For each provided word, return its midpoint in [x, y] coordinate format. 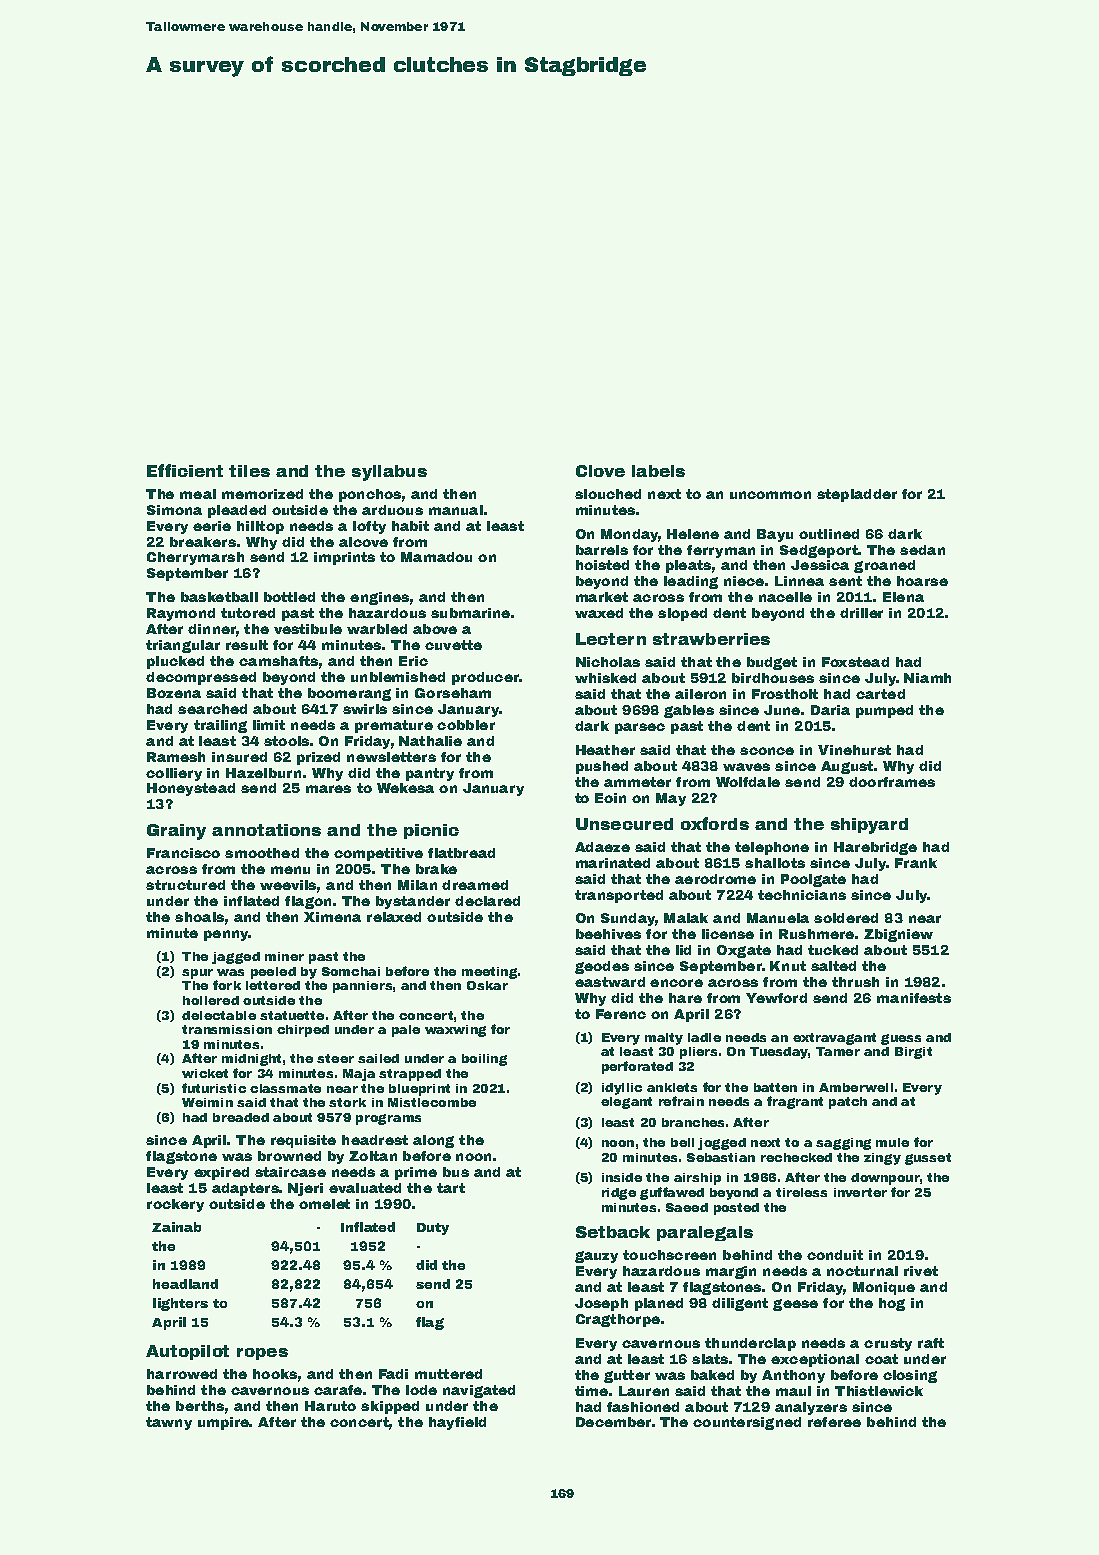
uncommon [770, 495]
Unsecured [624, 824]
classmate [285, 1088]
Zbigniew [898, 935]
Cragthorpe [618, 1320]
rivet [921, 1271]
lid [683, 950]
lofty [369, 527]
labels [658, 471]
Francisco [183, 853]
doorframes [892, 782]
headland [185, 1284]
